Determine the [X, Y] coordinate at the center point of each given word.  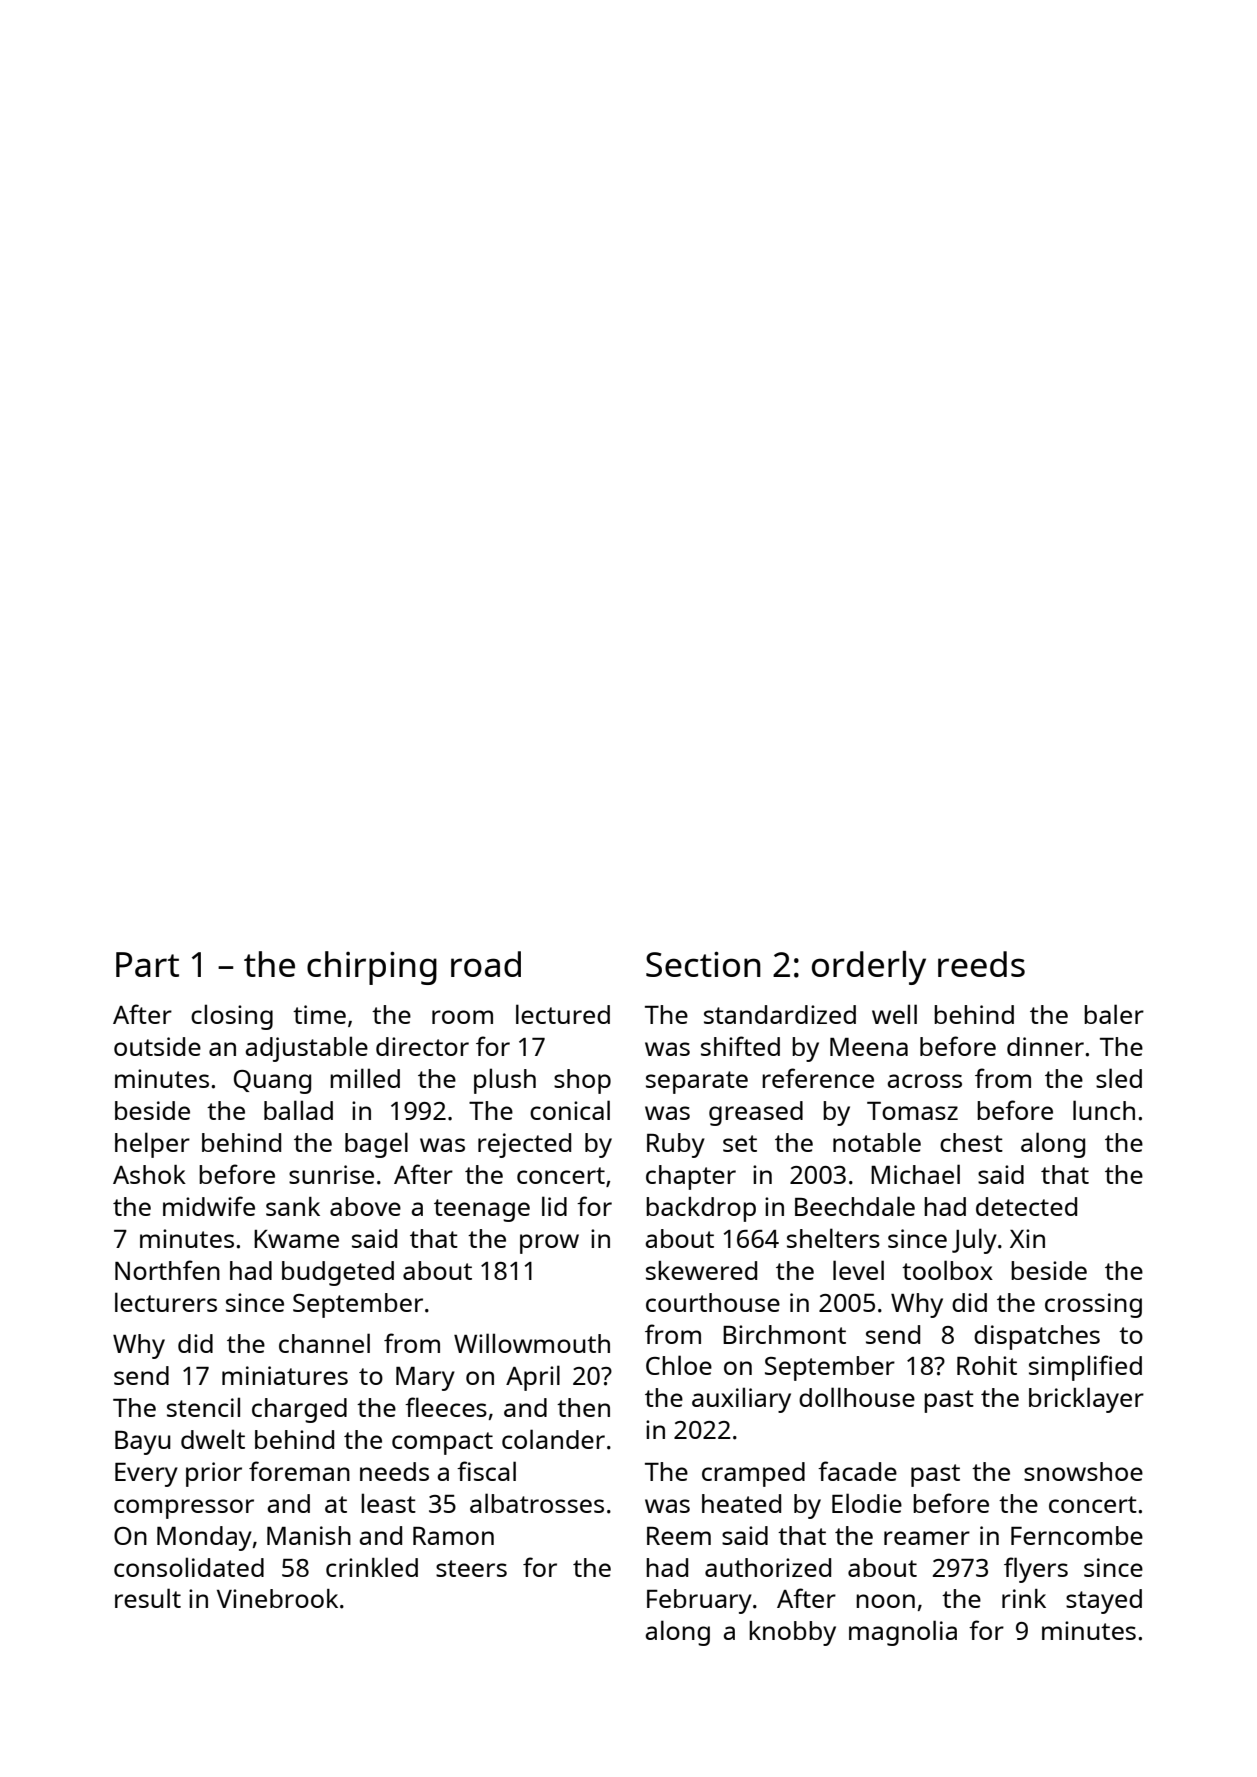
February [699, 1601]
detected [1026, 1206]
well [894, 1014]
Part [147, 964]
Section [703, 964]
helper [152, 1145]
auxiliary [741, 1400]
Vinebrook [277, 1598]
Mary [425, 1379]
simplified [1085, 1368]
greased [756, 1113]
